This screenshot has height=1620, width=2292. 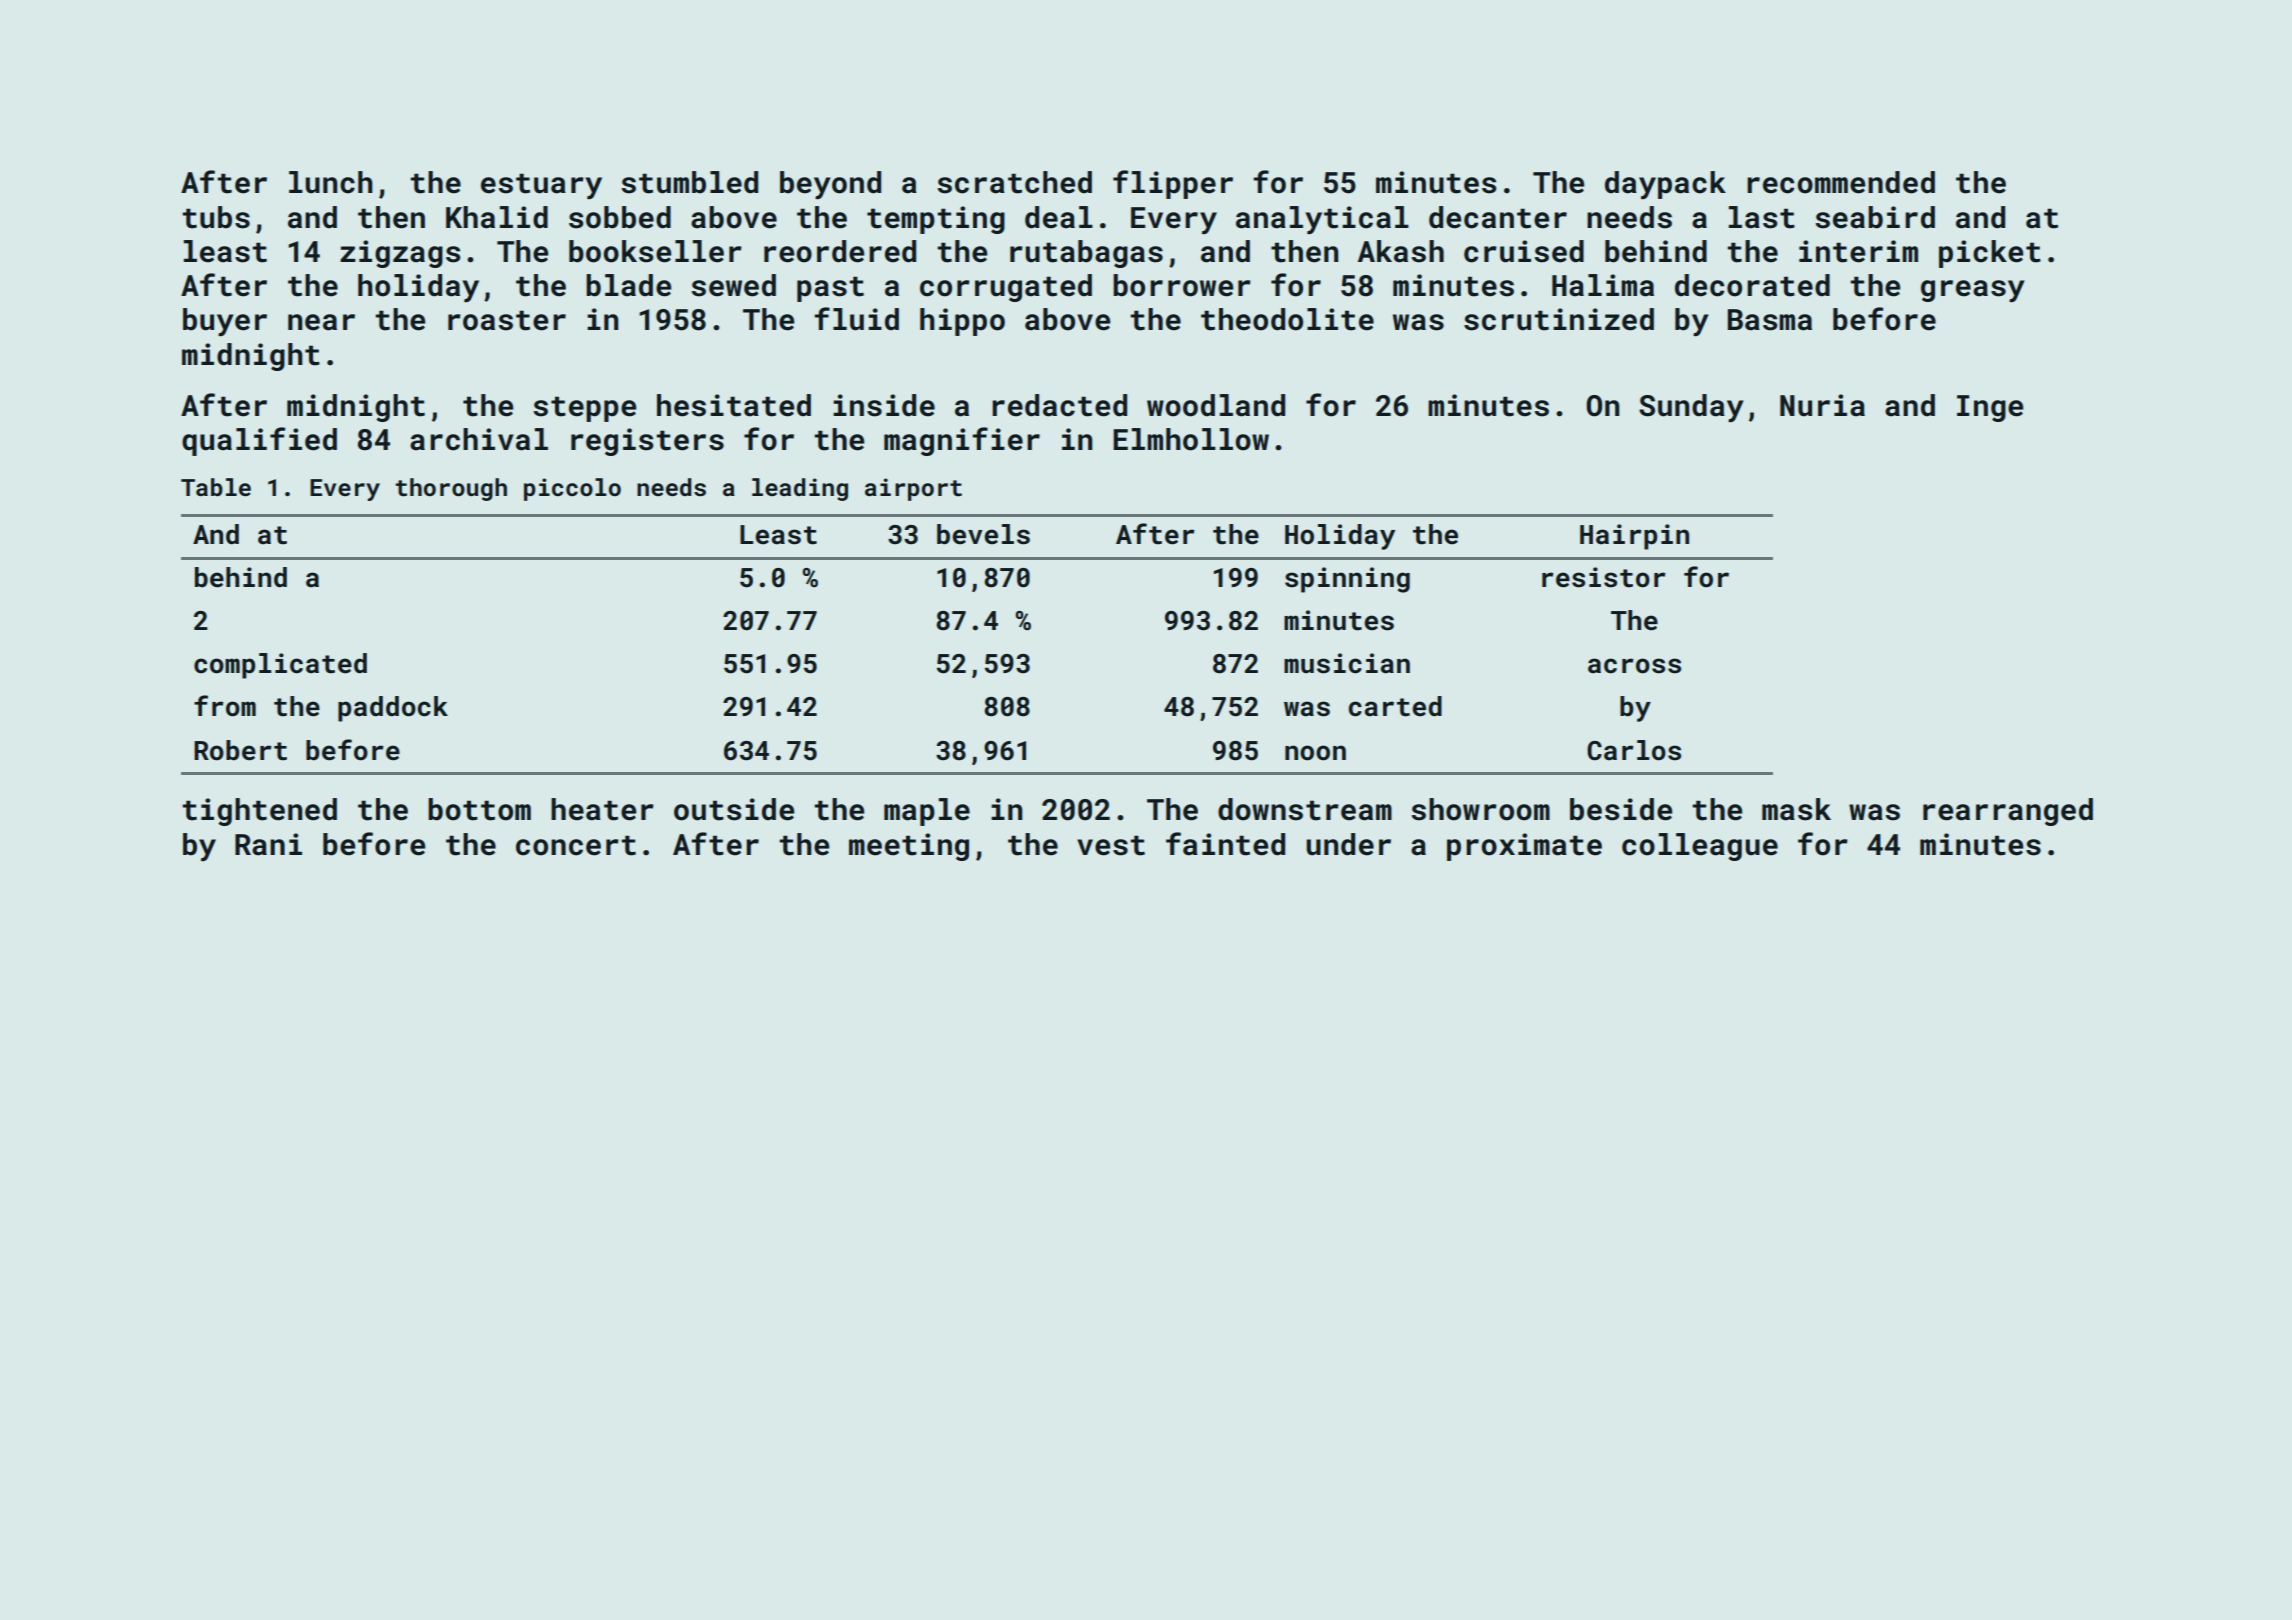 What do you see at coordinates (451, 489) in the screenshot?
I see `thorough` at bounding box center [451, 489].
